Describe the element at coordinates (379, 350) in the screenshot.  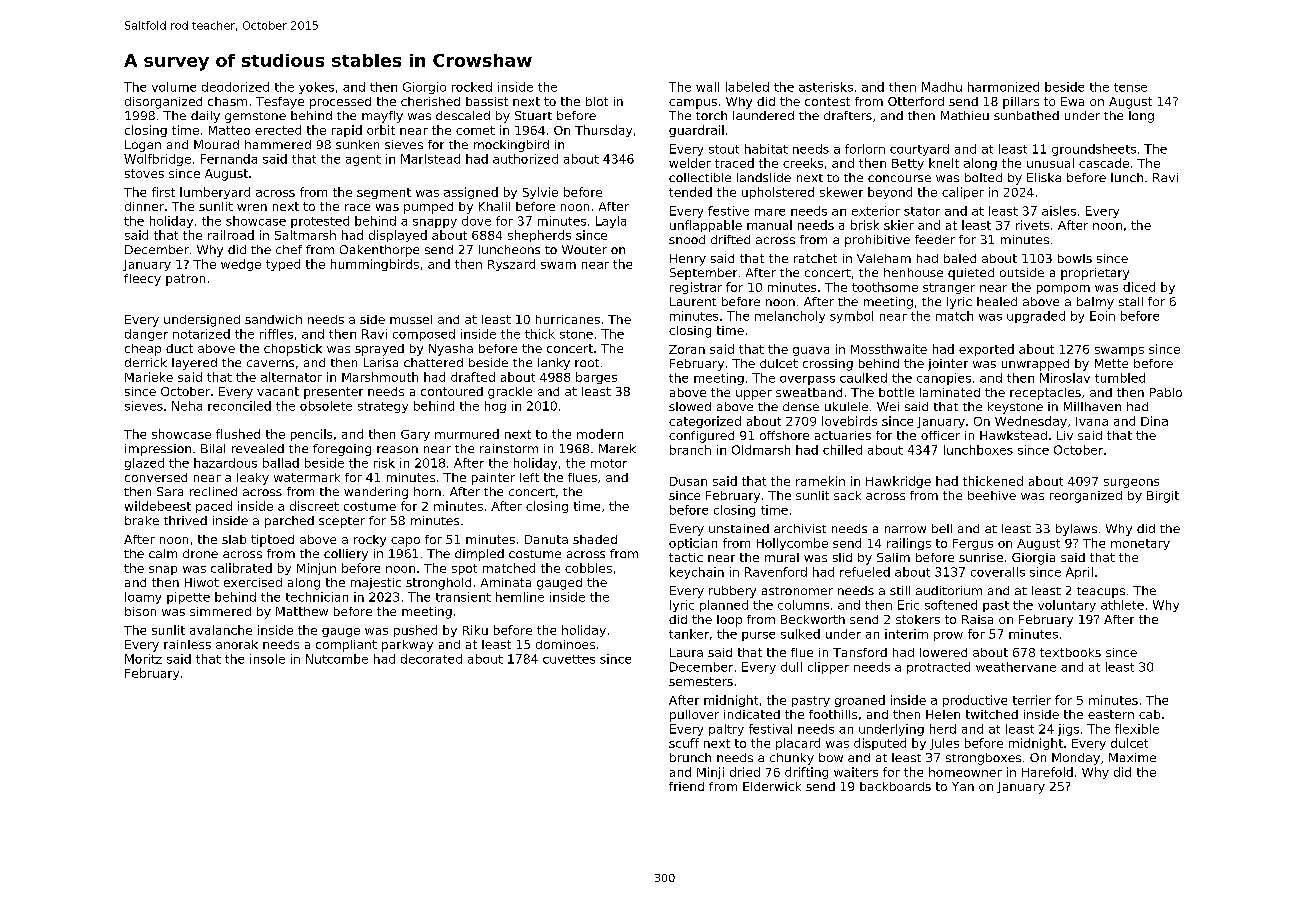
I see `sprayed` at that location.
